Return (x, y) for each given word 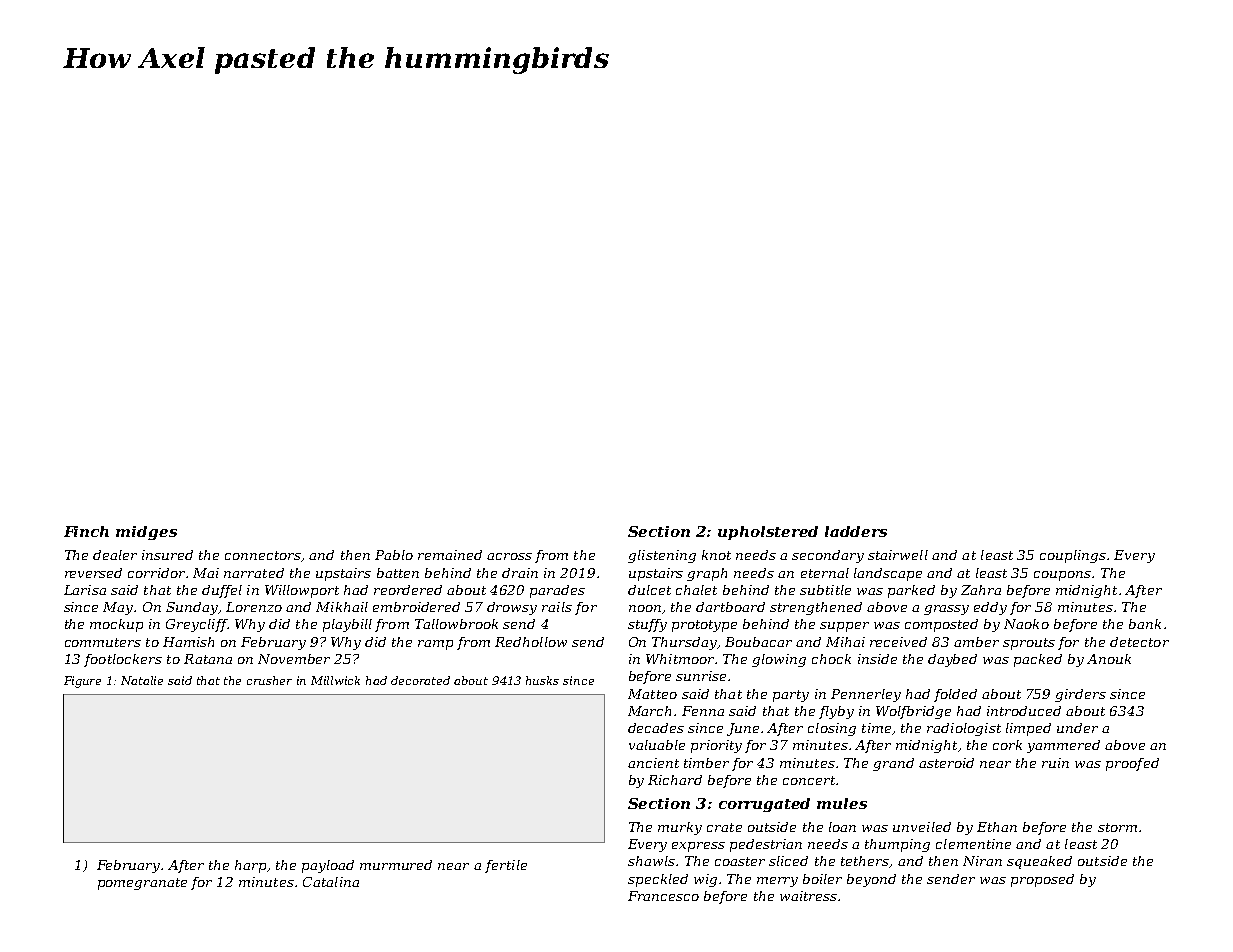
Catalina (331, 882)
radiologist (964, 729)
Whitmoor (680, 659)
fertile (506, 866)
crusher (269, 680)
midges (146, 533)
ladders (856, 531)
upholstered (768, 533)
